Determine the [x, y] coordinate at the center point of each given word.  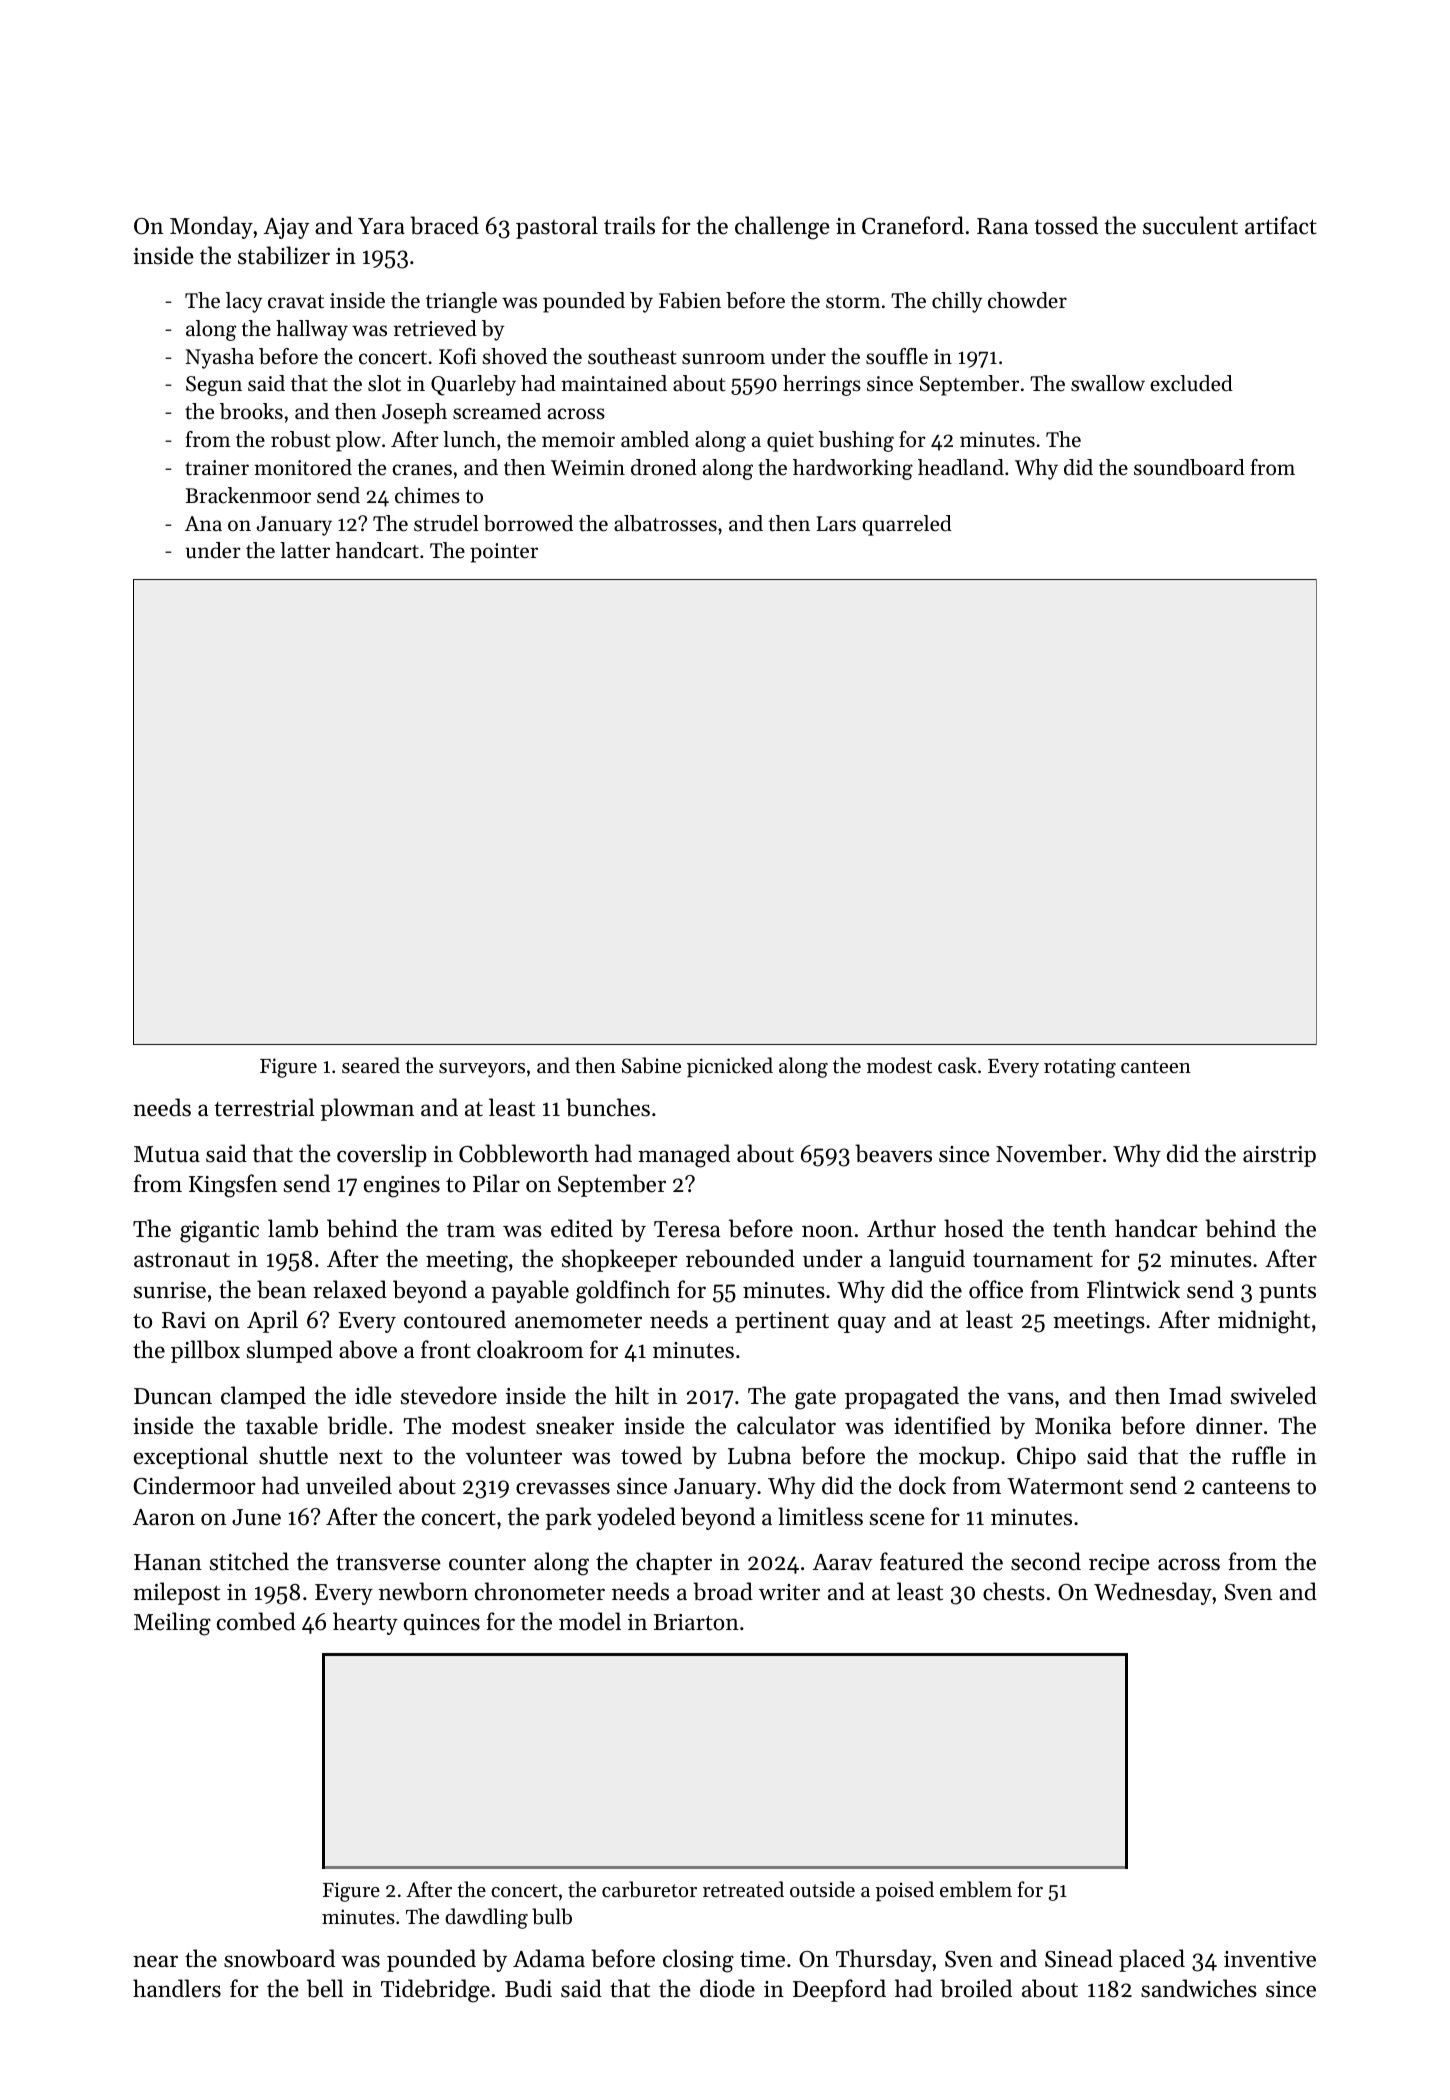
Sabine [651, 1065]
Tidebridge [435, 1991]
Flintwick [1133, 1289]
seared [371, 1065]
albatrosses [665, 523]
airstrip [1279, 1156]
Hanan [168, 1562]
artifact [1281, 225]
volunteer [514, 1455]
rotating [1080, 1068]
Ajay [286, 228]
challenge [782, 228]
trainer [217, 468]
